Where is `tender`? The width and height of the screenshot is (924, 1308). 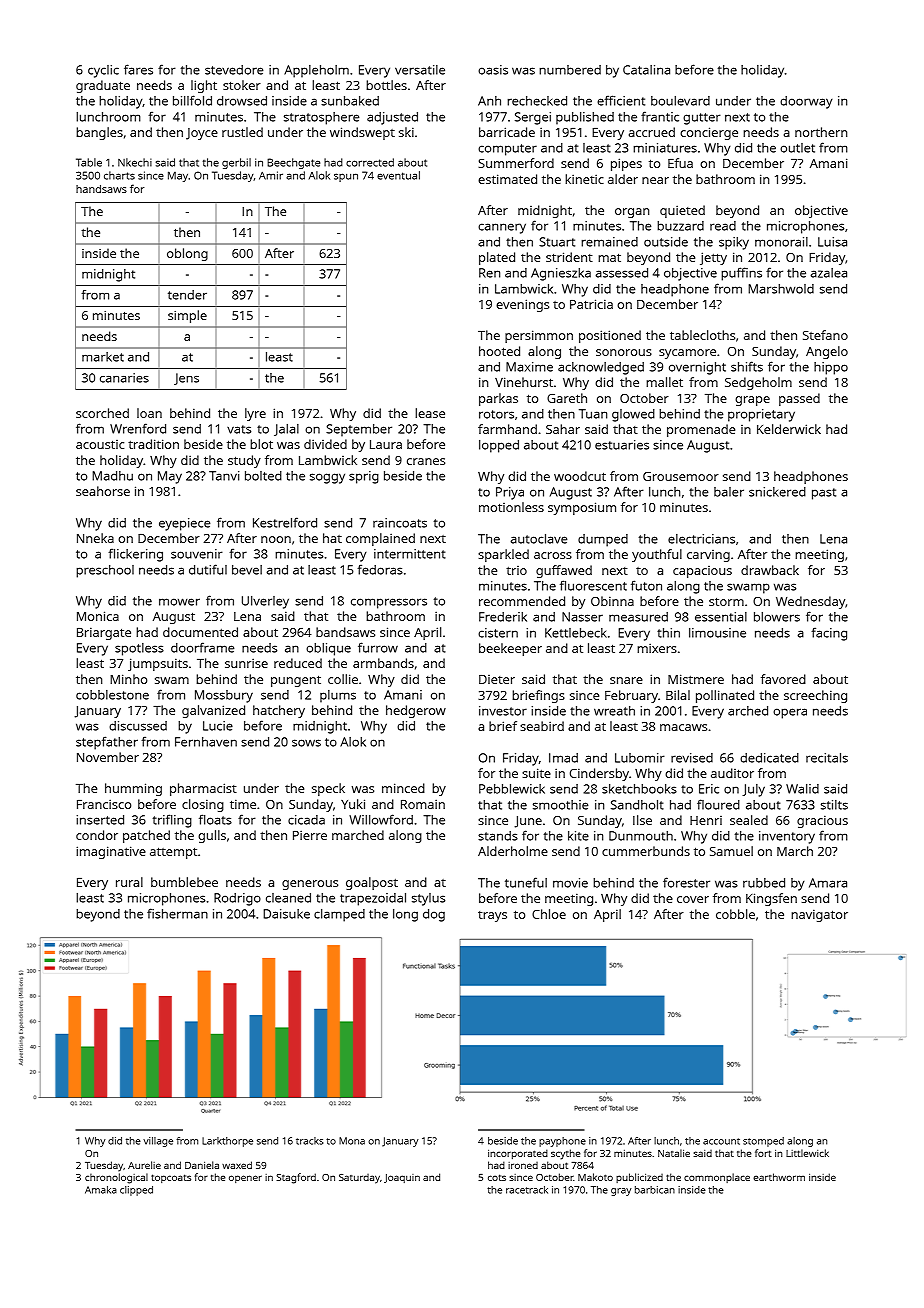 tender is located at coordinates (187, 295).
